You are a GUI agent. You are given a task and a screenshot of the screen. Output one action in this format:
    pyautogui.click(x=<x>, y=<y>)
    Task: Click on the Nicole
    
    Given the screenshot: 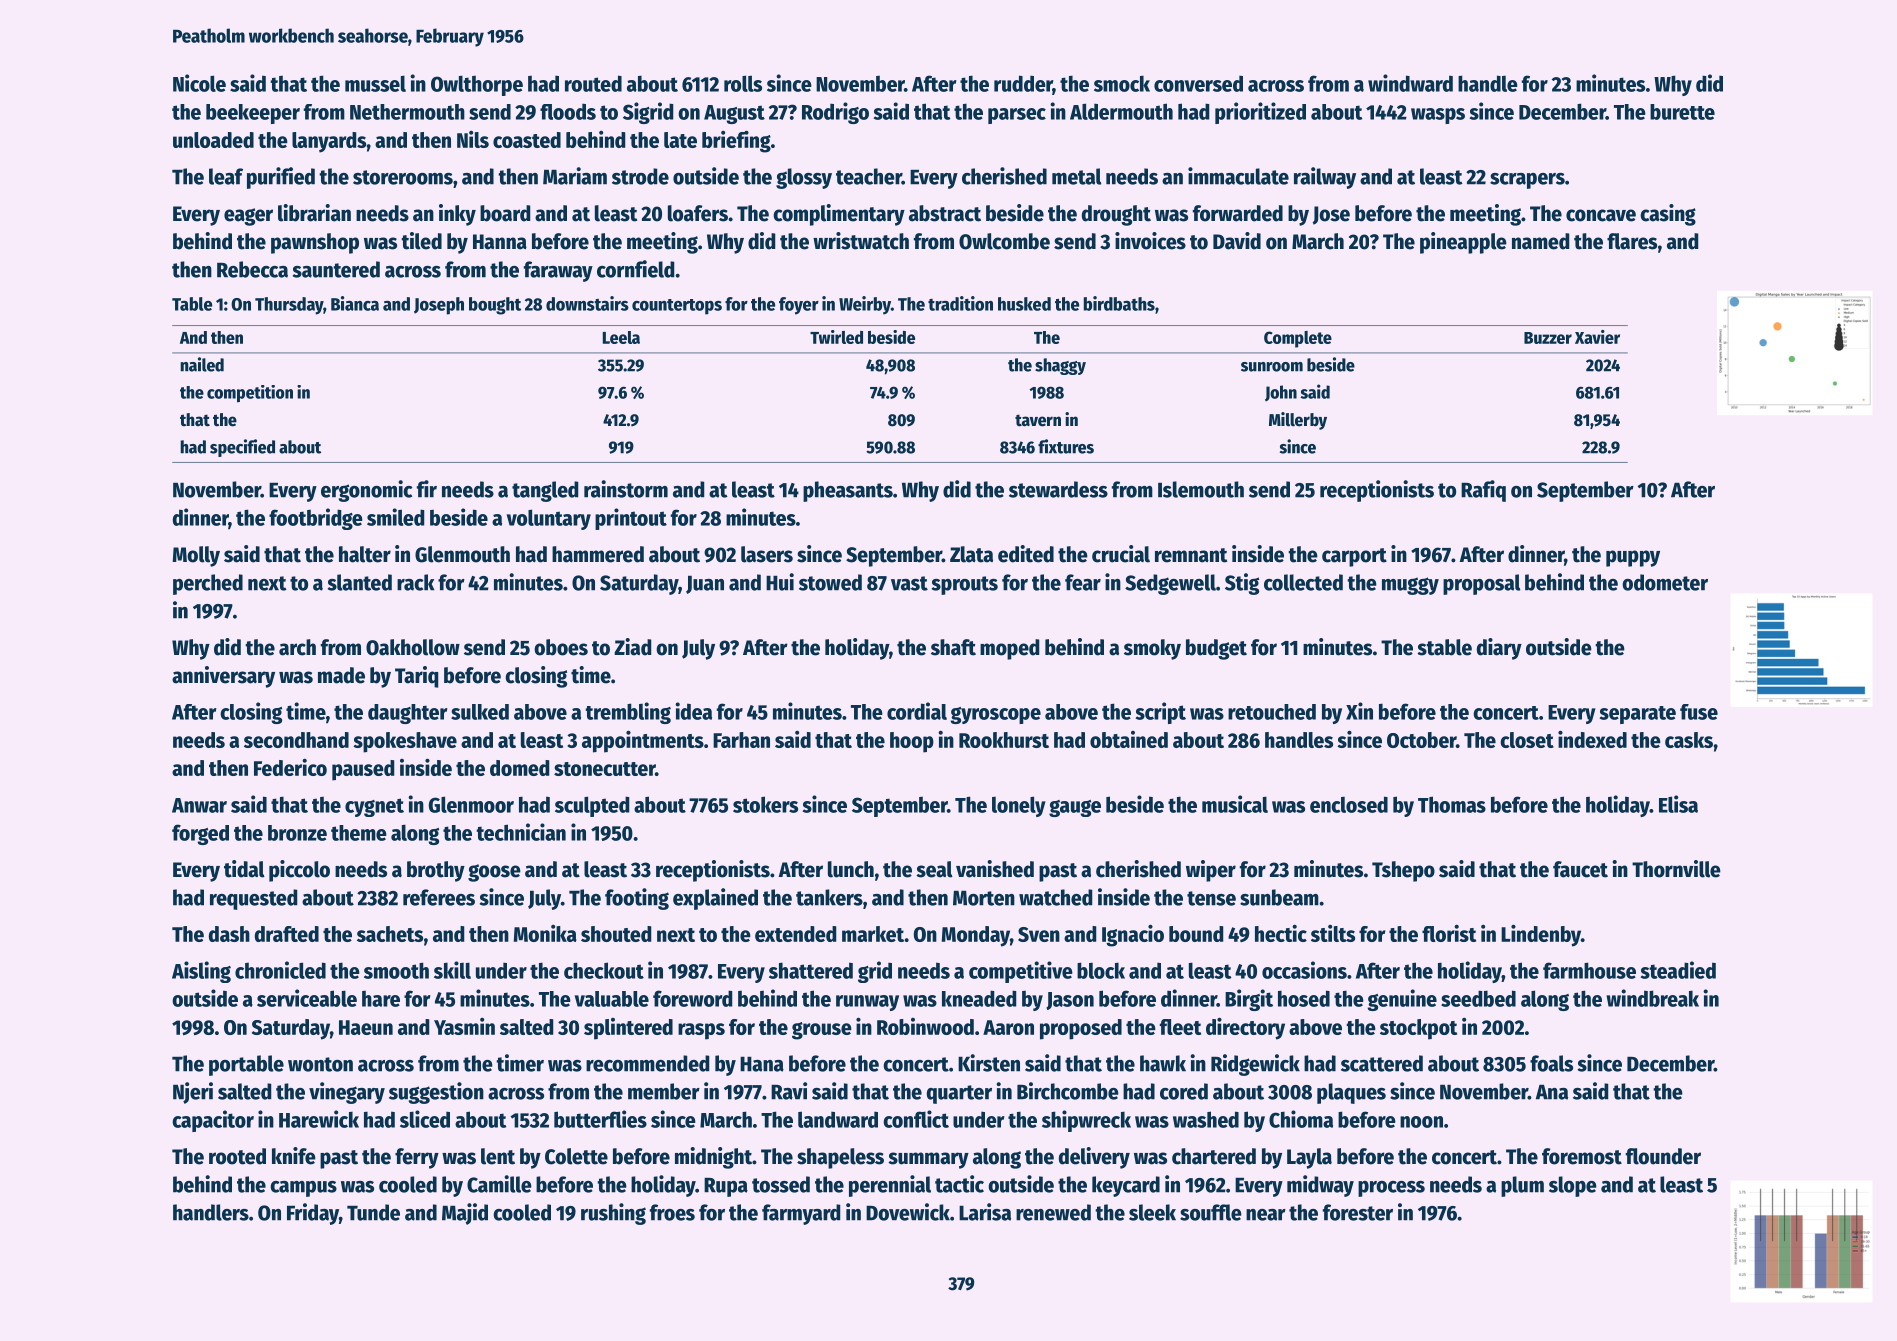 What is the action you would take?
    pyautogui.click(x=199, y=83)
